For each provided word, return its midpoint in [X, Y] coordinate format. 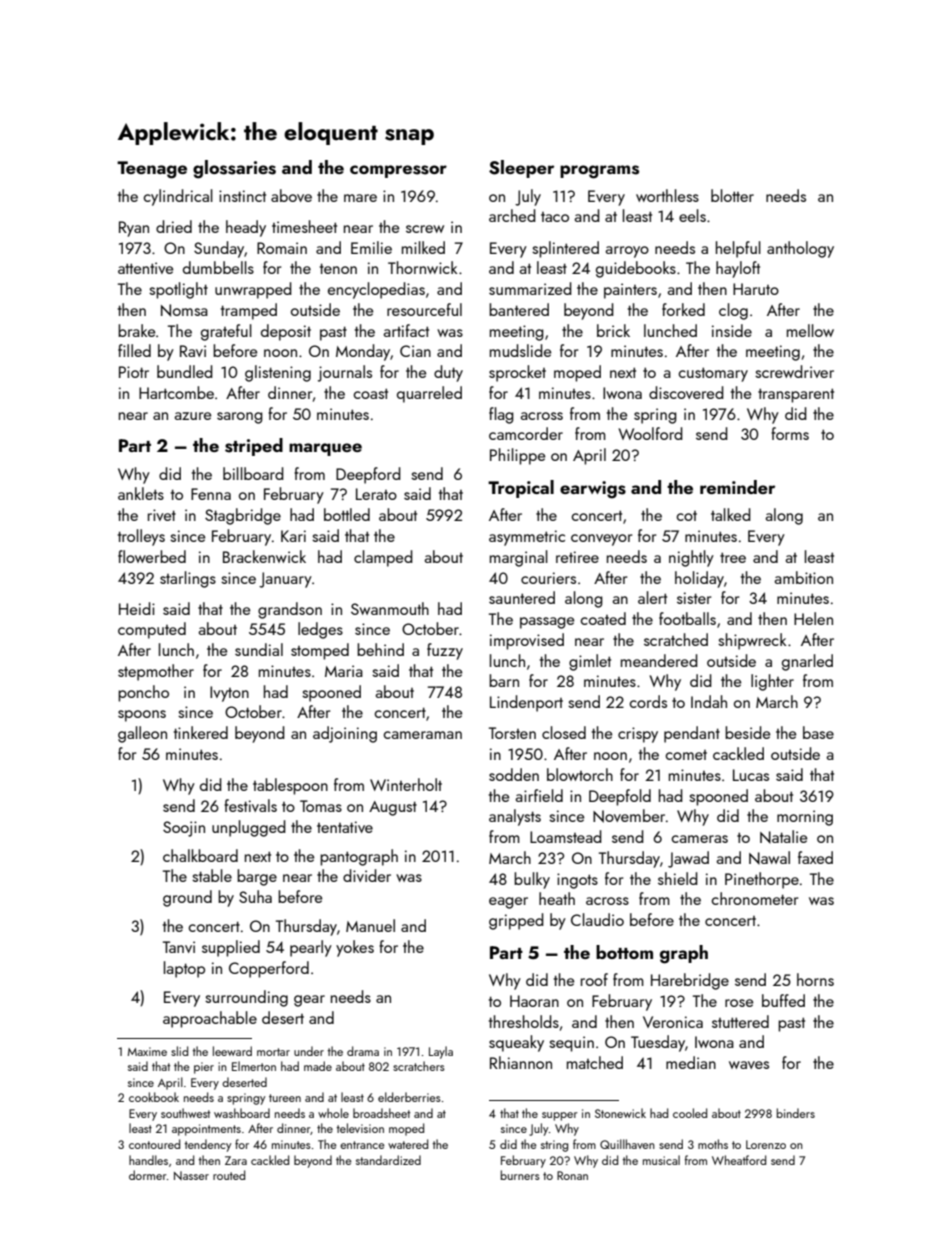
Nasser [191, 1175]
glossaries [234, 169]
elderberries [409, 1097]
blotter [732, 195]
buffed [783, 1000]
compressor [398, 171]
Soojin [184, 829]
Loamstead [566, 836]
